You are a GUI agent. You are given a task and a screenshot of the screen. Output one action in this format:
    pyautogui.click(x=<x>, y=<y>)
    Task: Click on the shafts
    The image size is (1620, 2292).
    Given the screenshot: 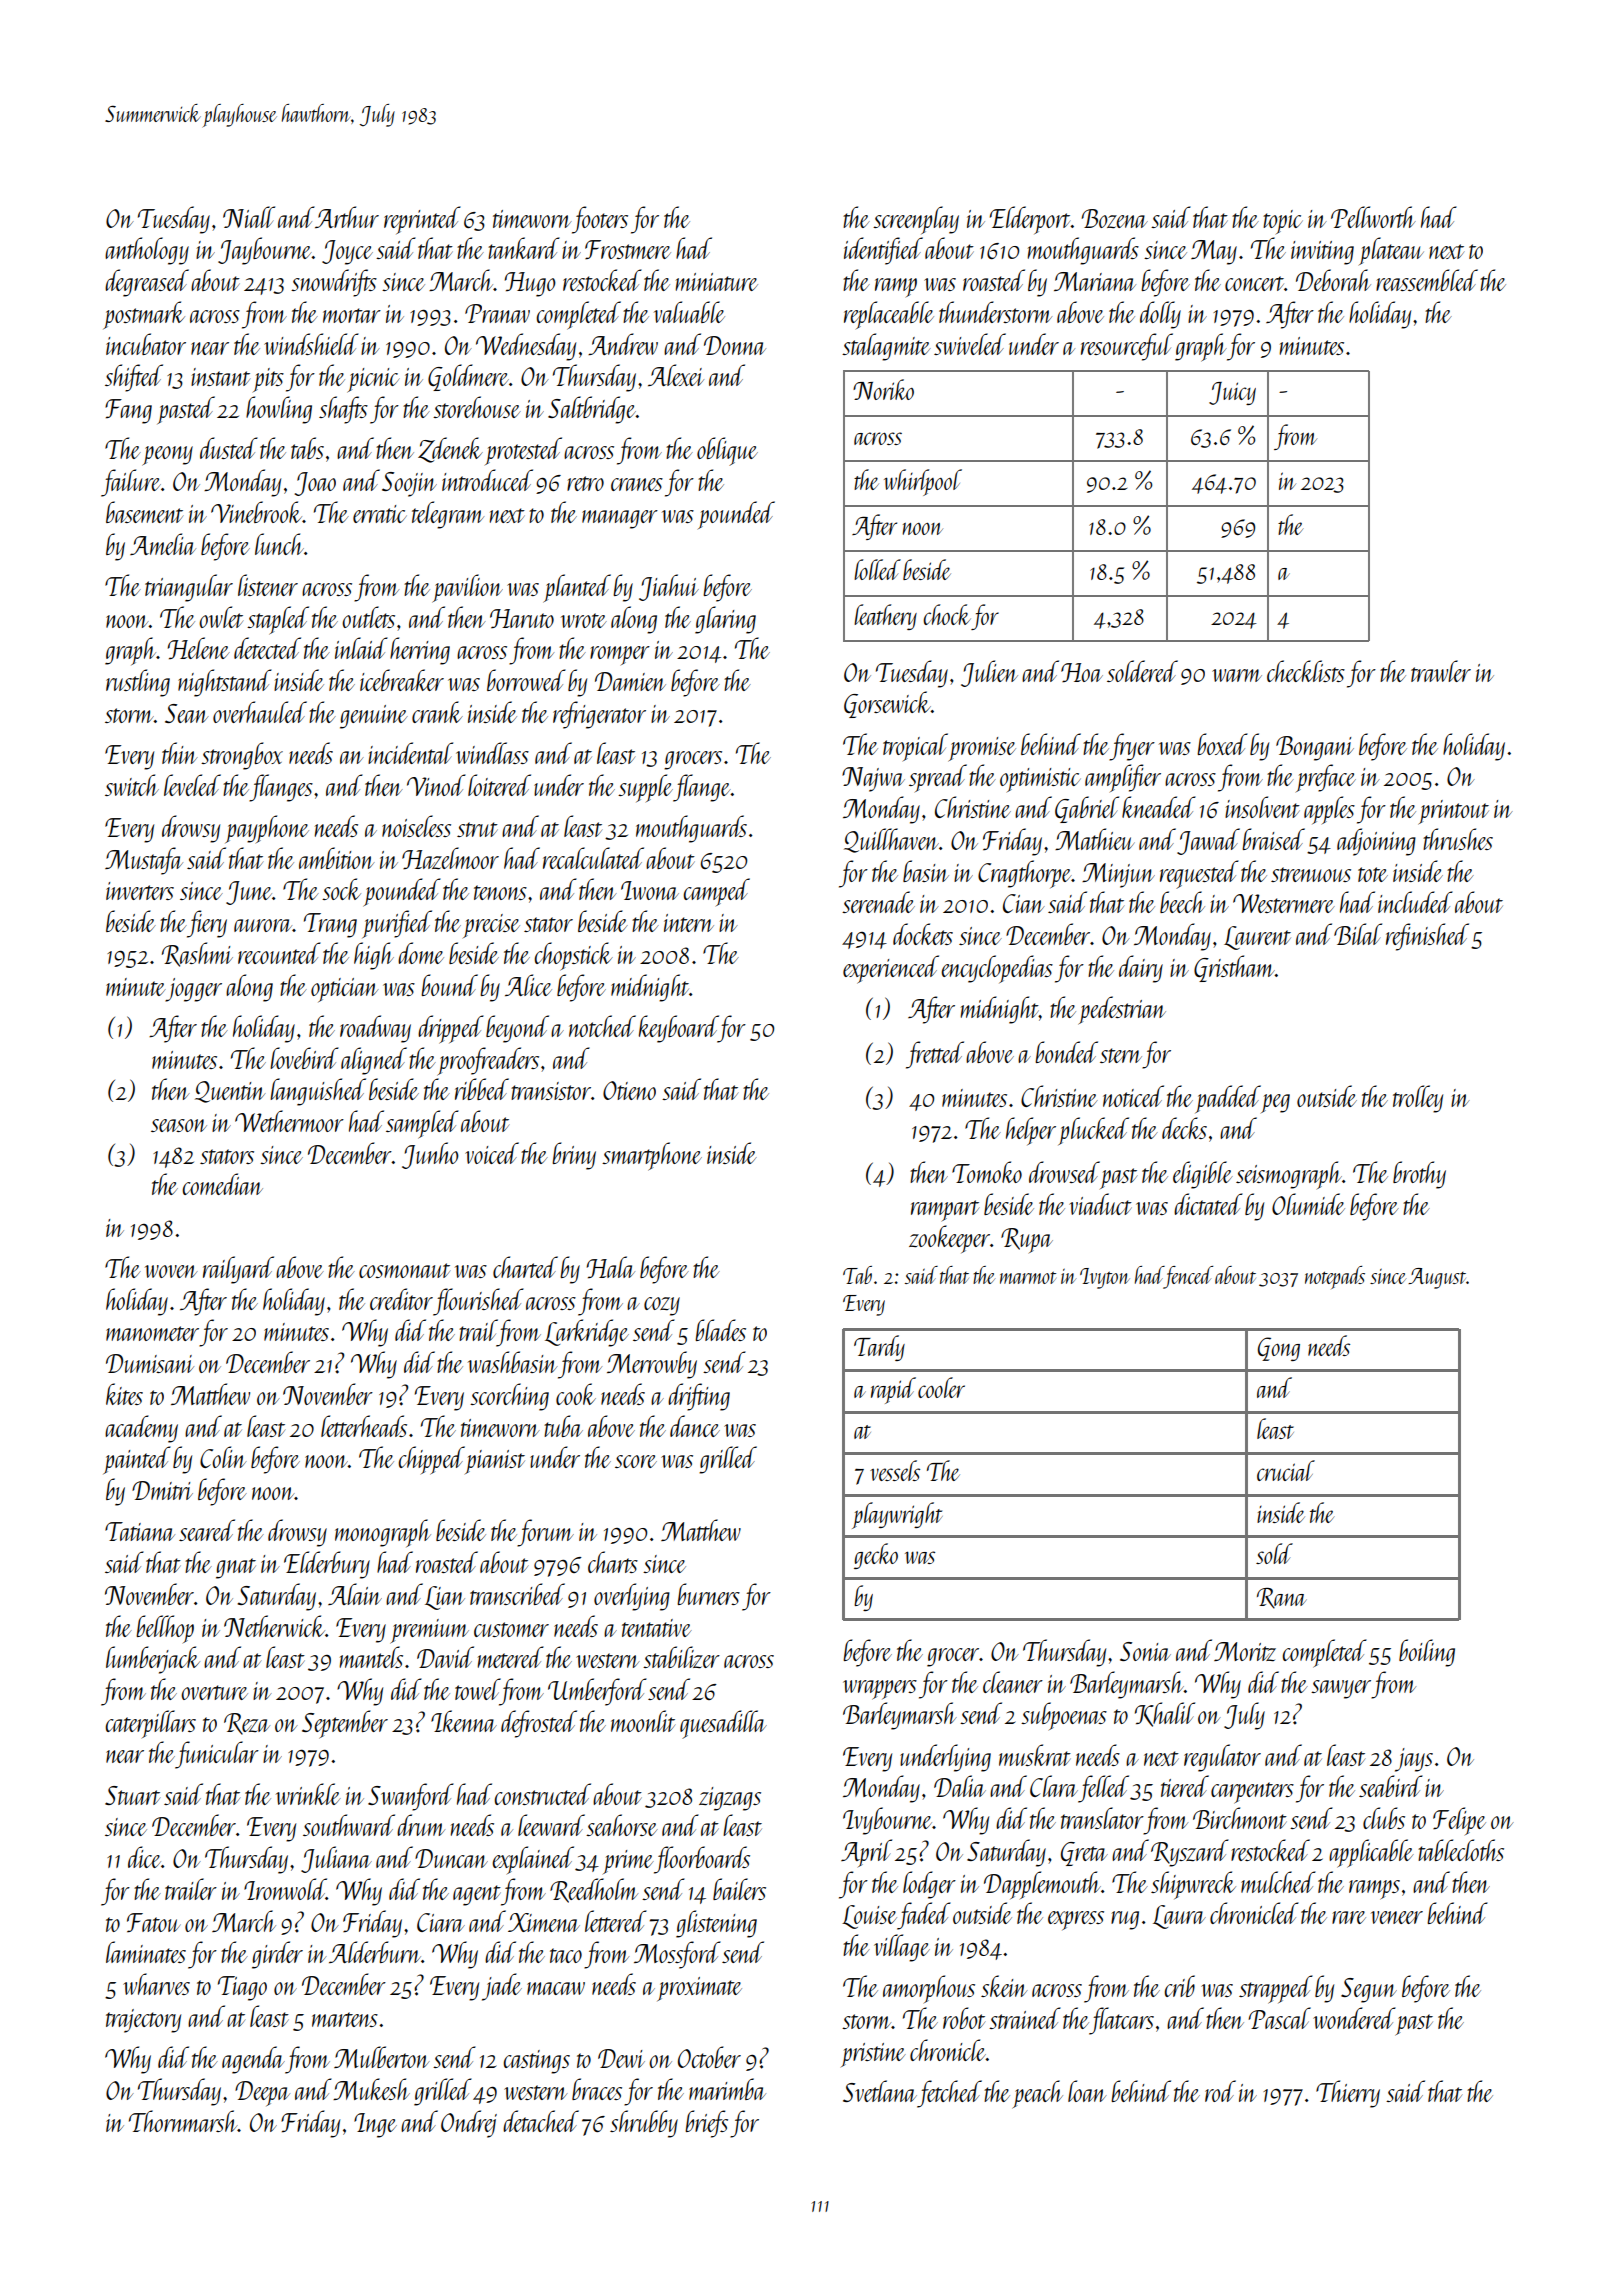 What is the action you would take?
    pyautogui.click(x=343, y=410)
